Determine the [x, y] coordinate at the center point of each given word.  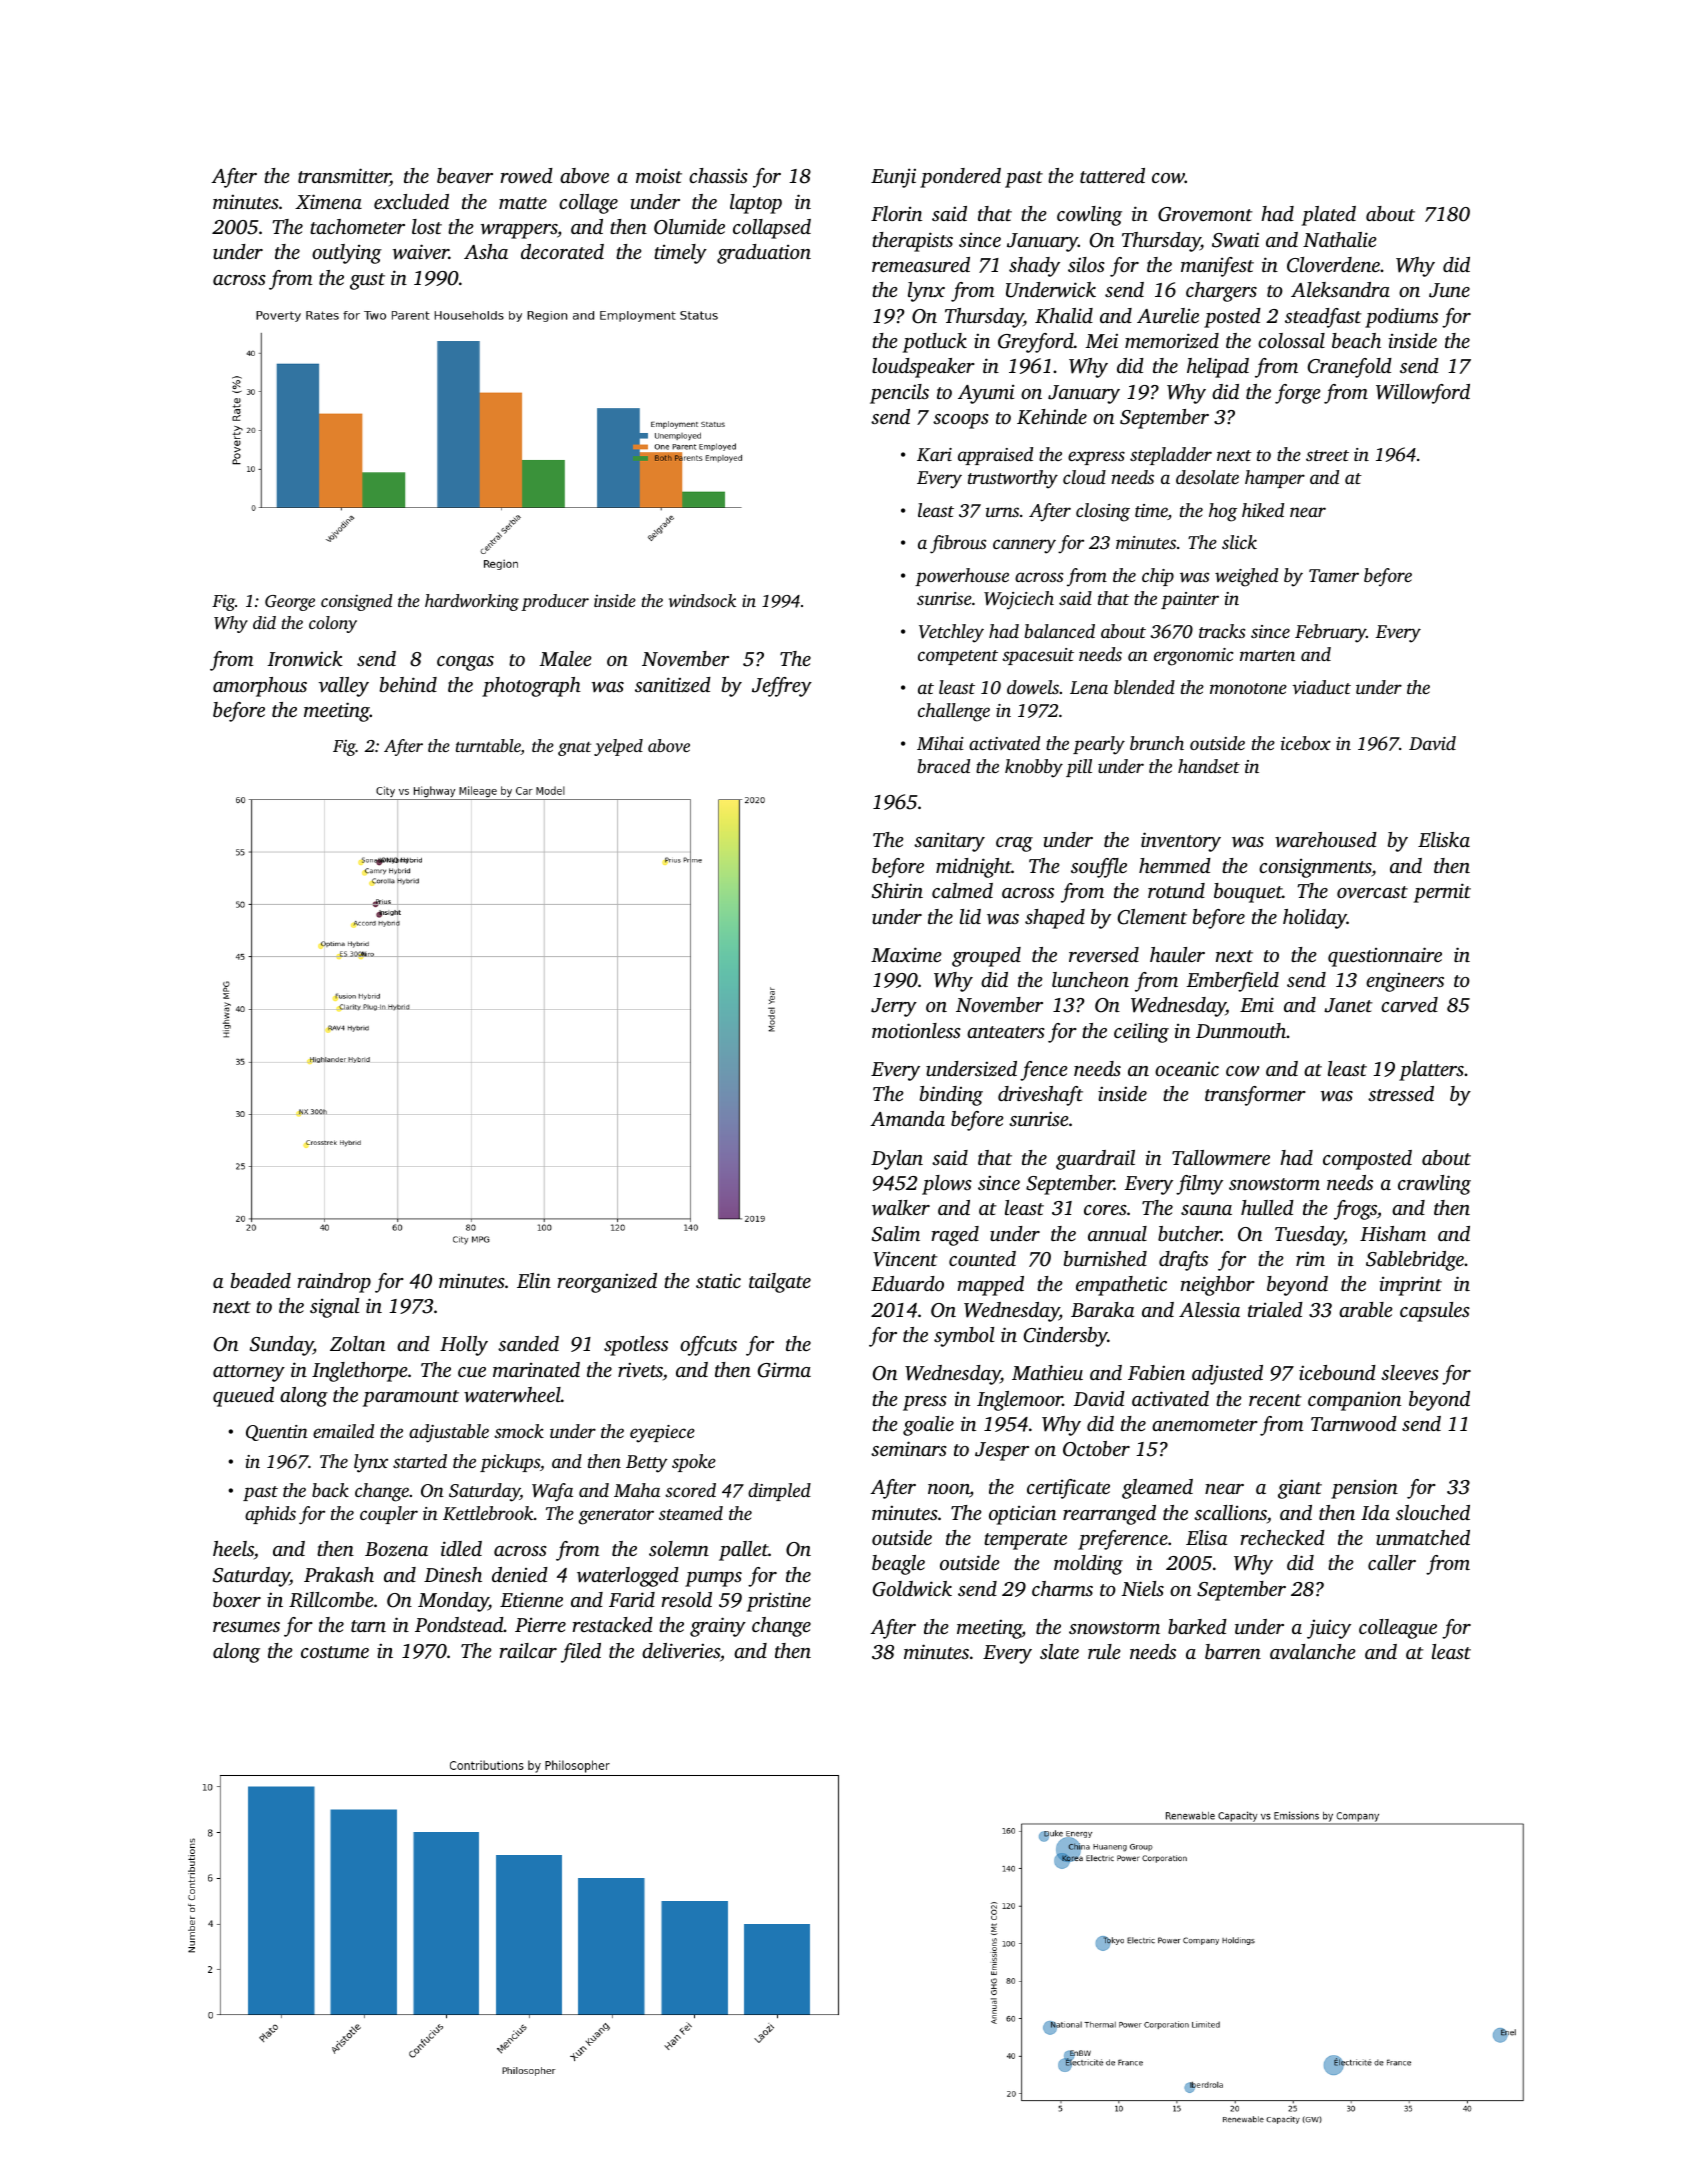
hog [1223, 512]
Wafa [552, 1492]
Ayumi [986, 394]
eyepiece [662, 1434]
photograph [531, 687]
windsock [702, 600]
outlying [347, 254]
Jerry [894, 1007]
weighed [1246, 577]
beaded [261, 1280]
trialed [1275, 1309]
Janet [1348, 1005]
